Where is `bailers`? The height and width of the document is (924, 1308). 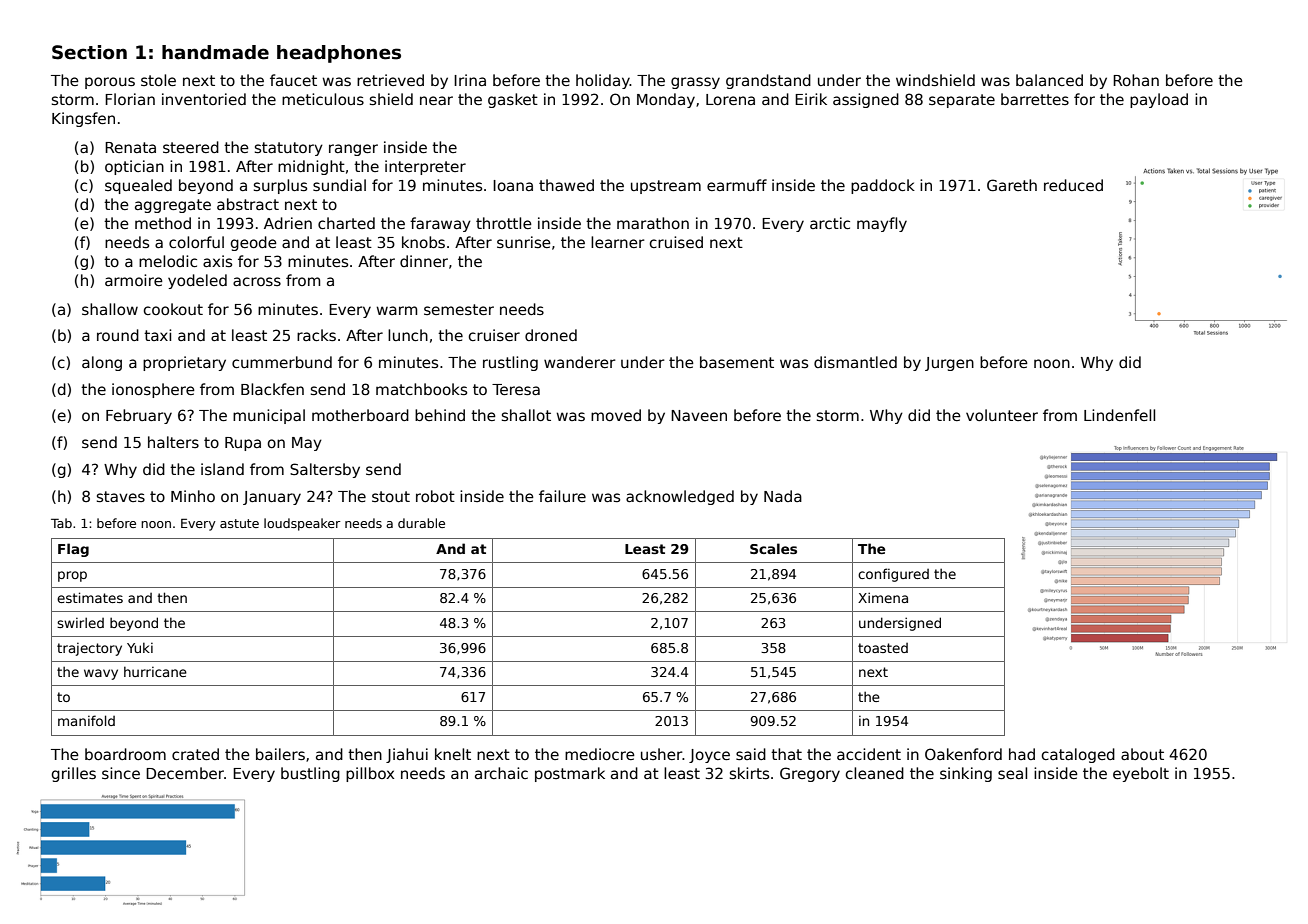 bailers is located at coordinates (280, 754).
